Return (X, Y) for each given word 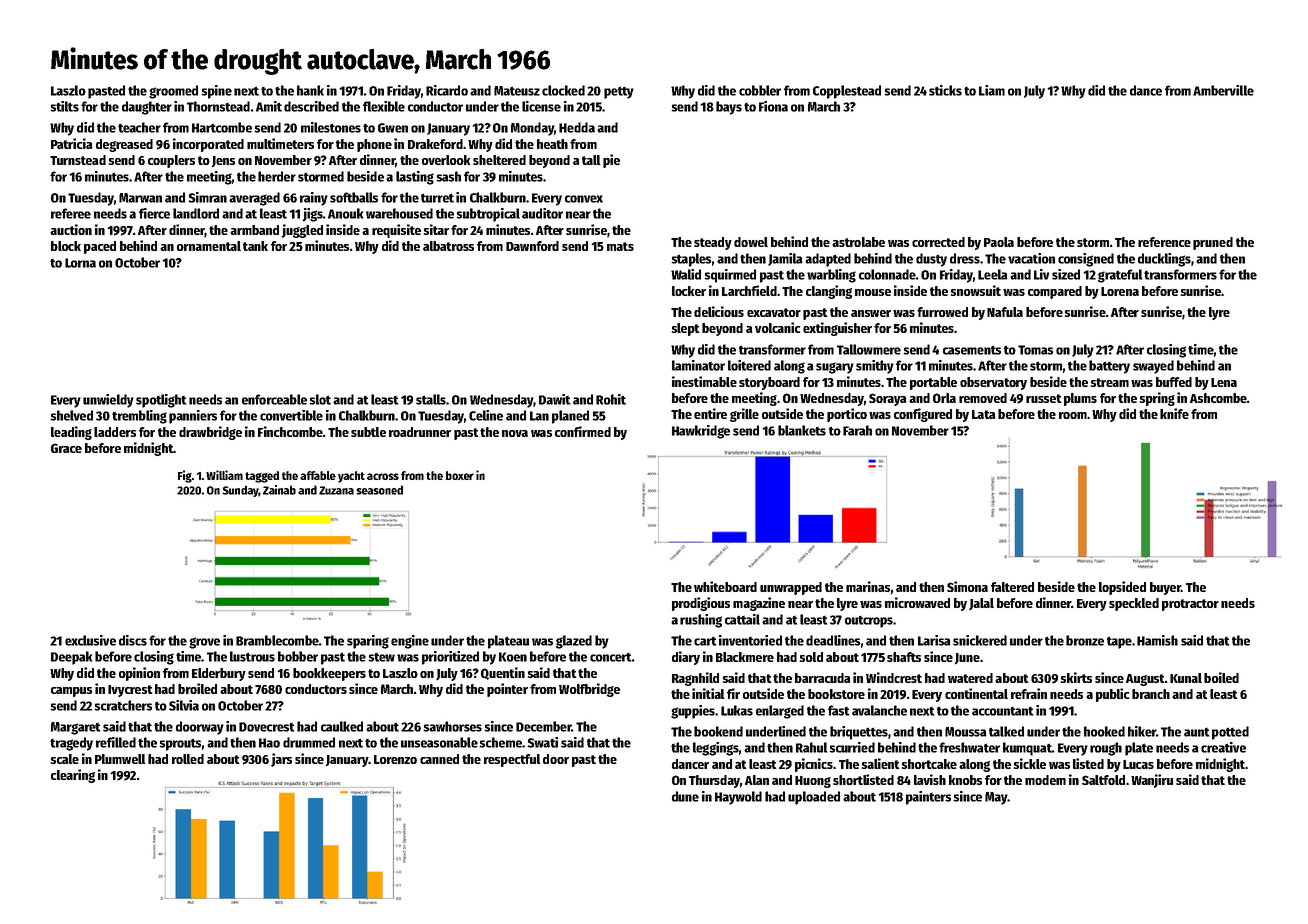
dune (685, 796)
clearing (73, 776)
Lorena (1120, 291)
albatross (448, 246)
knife (1174, 413)
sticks (945, 90)
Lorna (80, 263)
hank (310, 90)
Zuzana (336, 490)
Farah (857, 430)
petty (619, 92)
